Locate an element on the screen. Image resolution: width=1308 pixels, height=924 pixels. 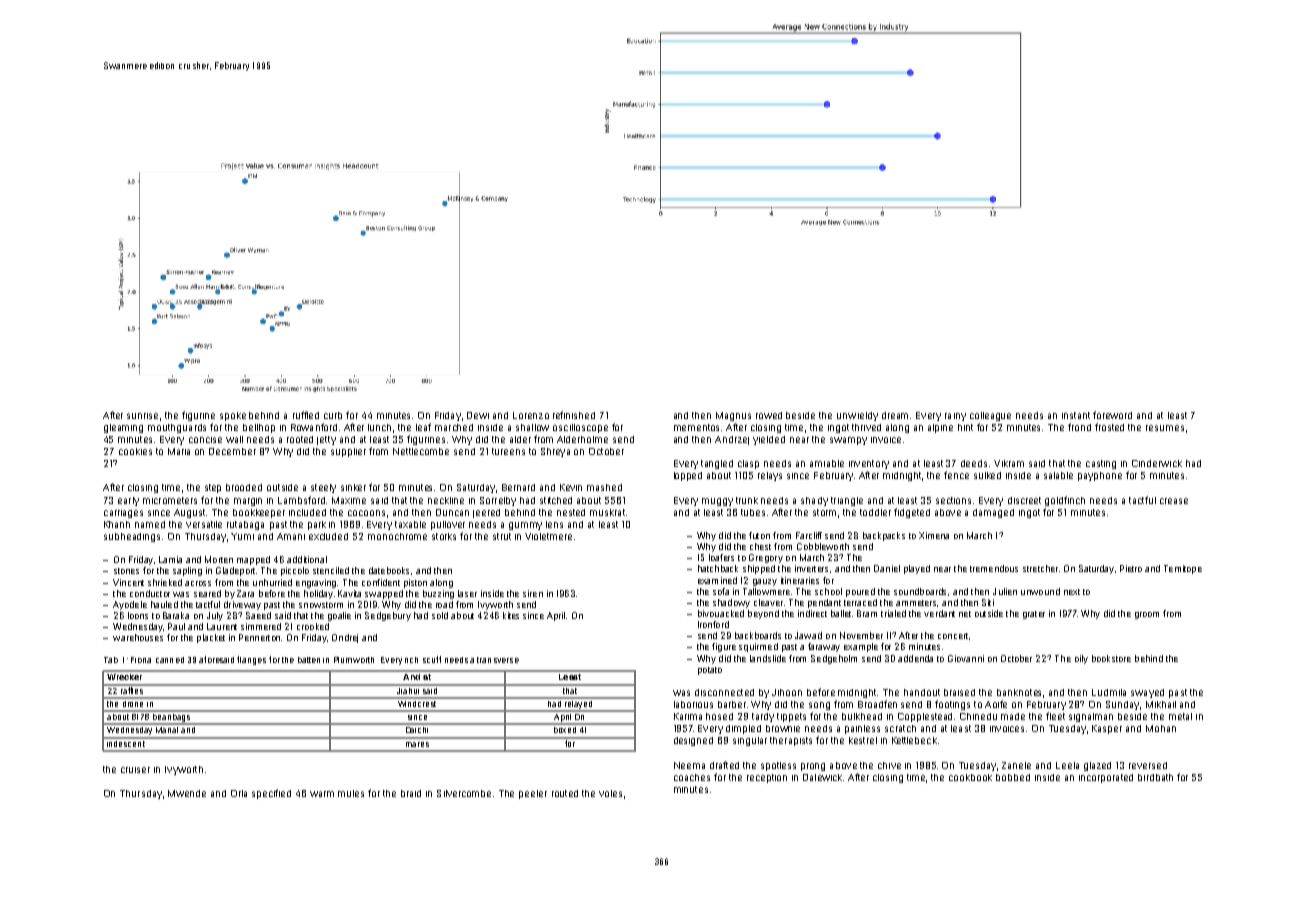
damaged is located at coordinates (993, 513).
